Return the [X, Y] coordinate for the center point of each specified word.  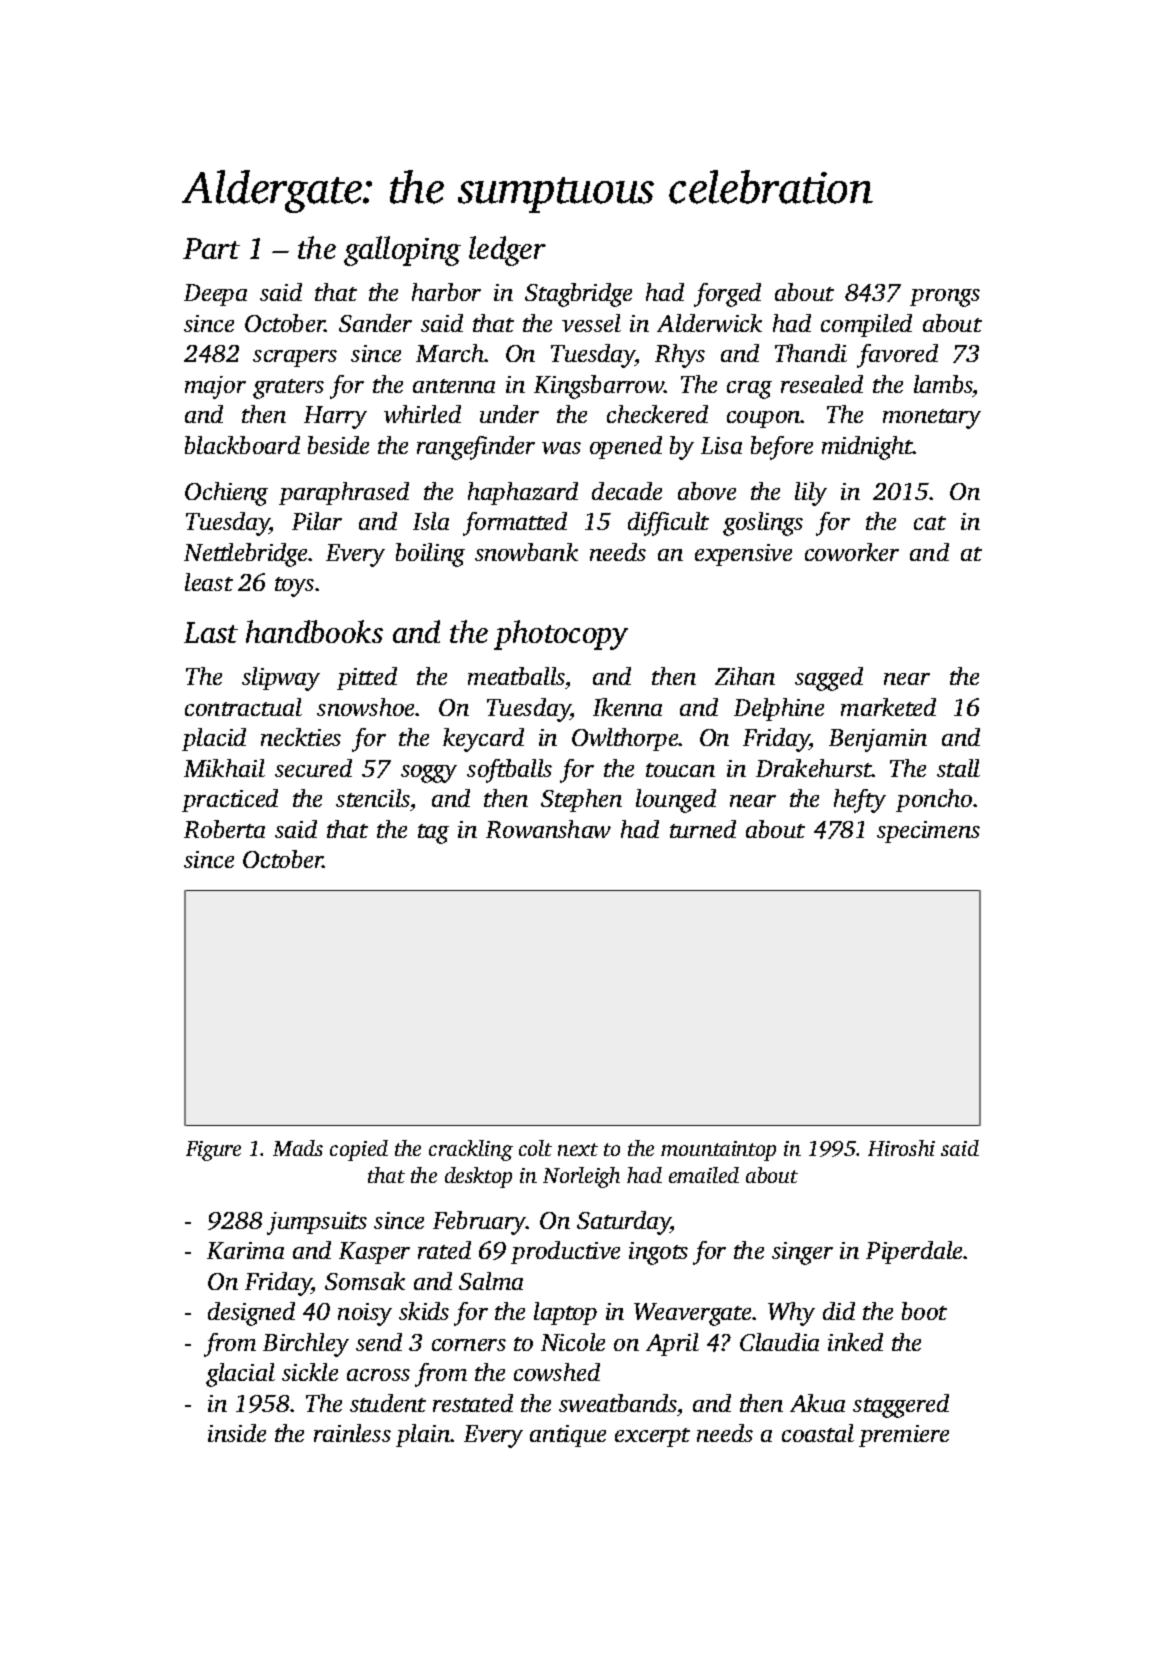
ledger [507, 251]
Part [211, 248]
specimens [928, 832]
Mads [298, 1148]
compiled [866, 325]
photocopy [561, 635]
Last [211, 632]
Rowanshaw [548, 829]
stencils [373, 798]
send [379, 1342]
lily [811, 494]
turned [703, 829]
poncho [934, 800]
